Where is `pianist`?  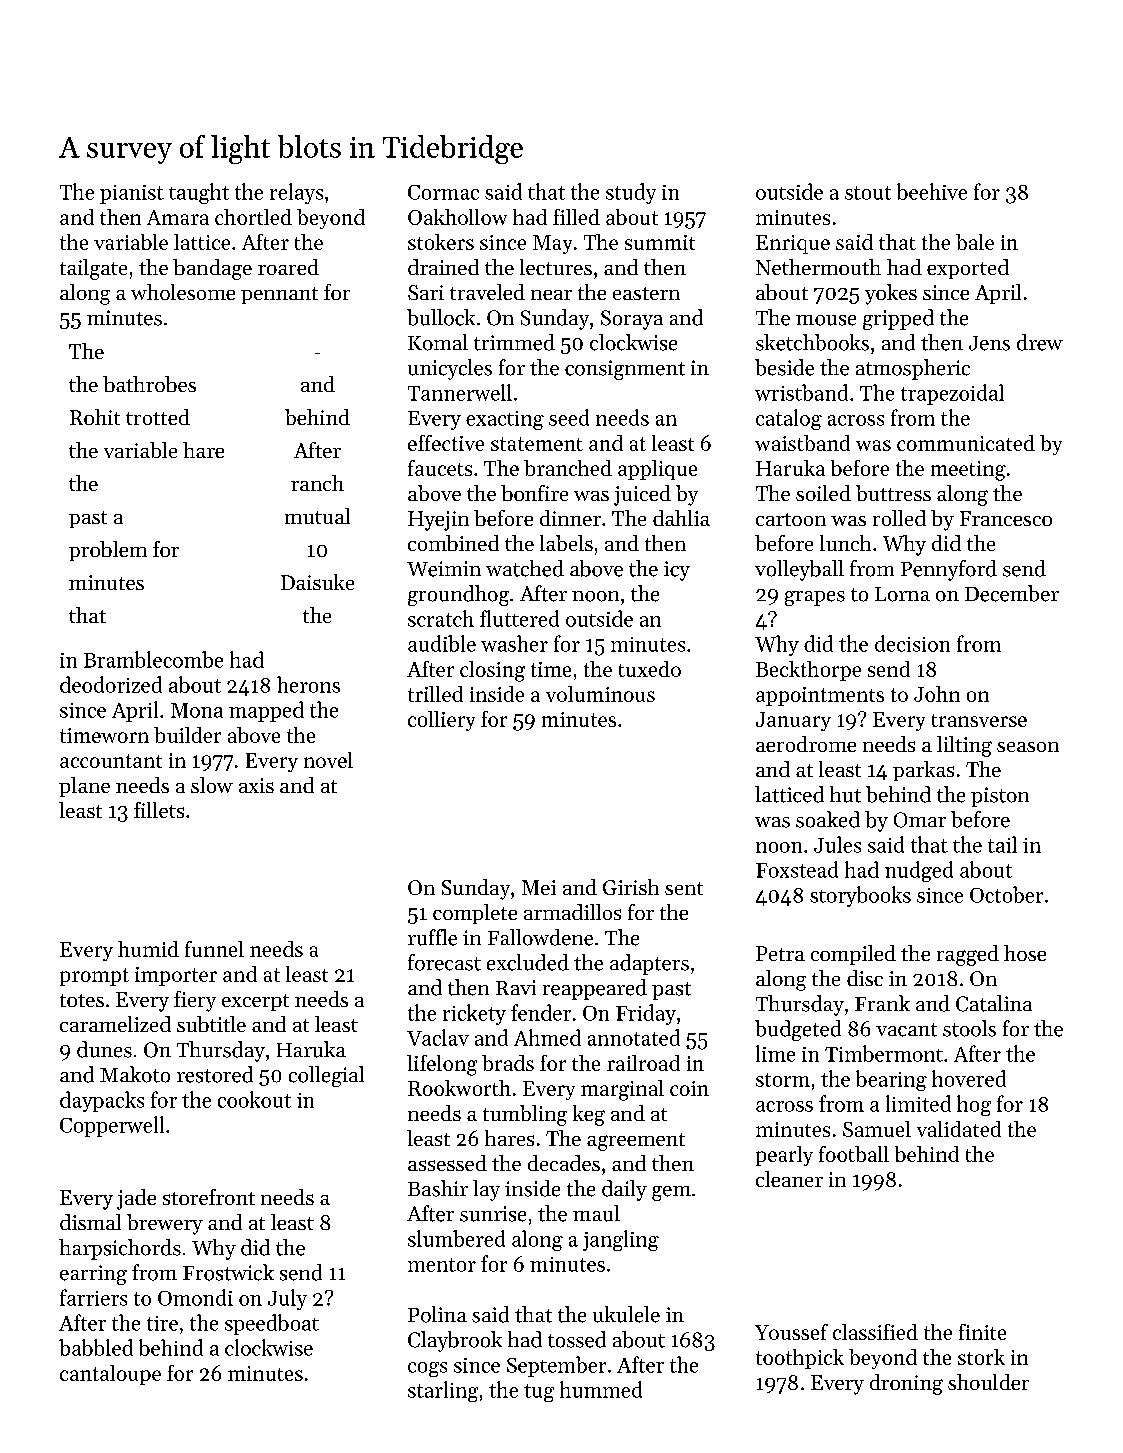 pianist is located at coordinates (132, 194).
